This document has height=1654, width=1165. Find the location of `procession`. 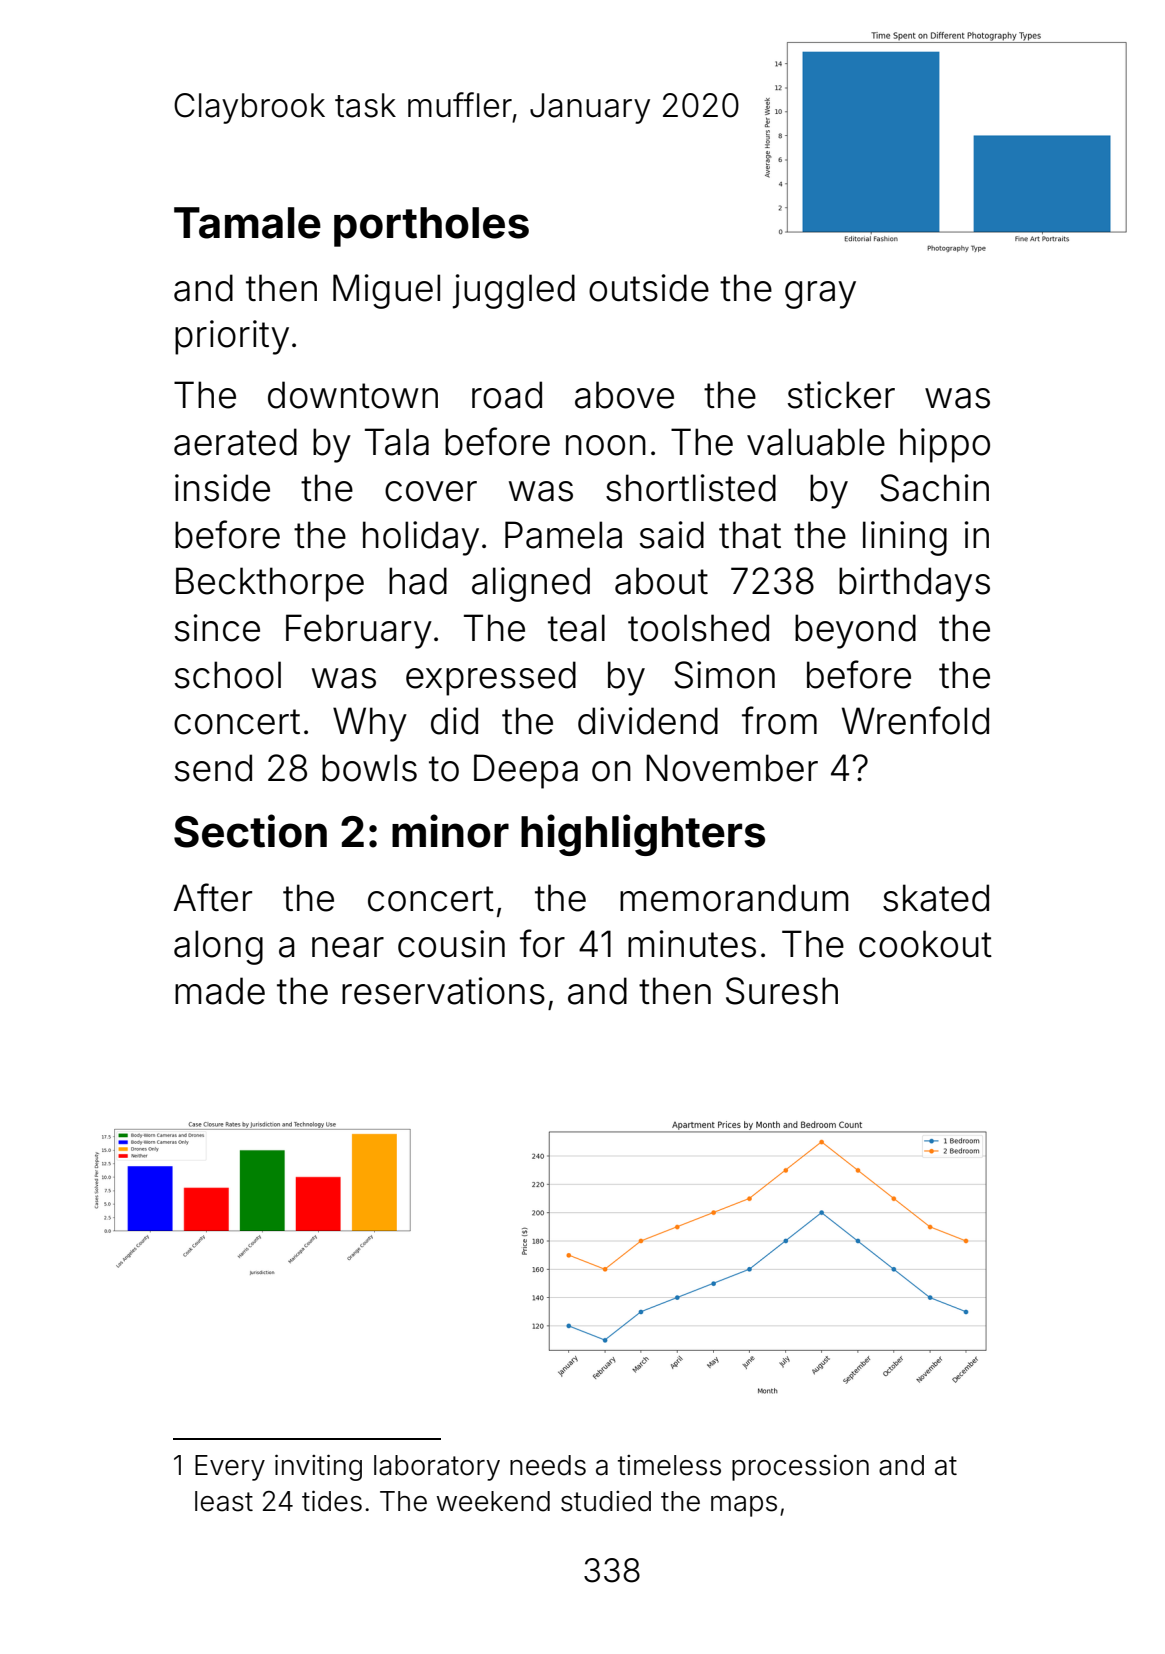

procession is located at coordinates (800, 1468).
